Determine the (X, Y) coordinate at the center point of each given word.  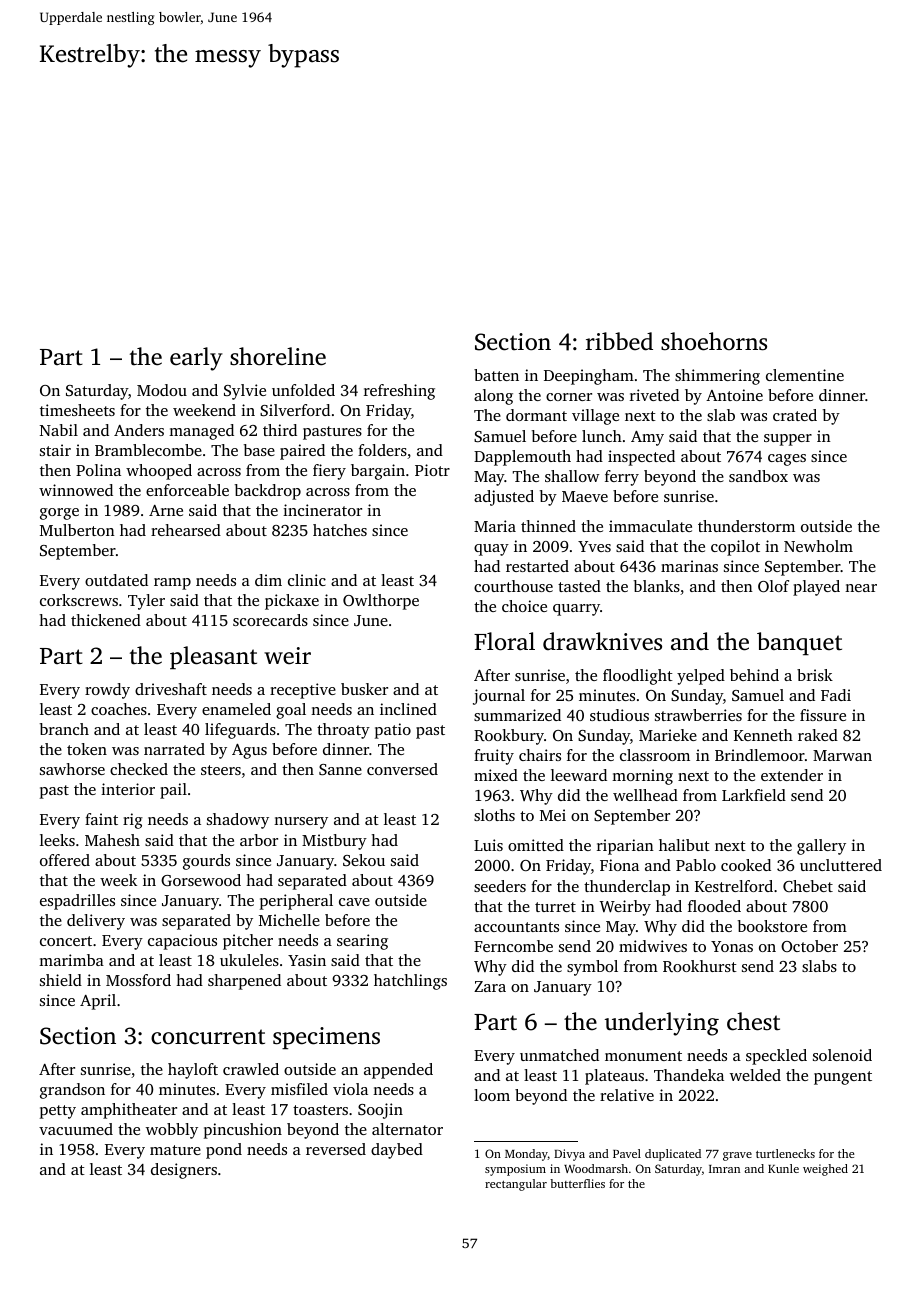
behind (754, 675)
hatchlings (410, 982)
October (809, 946)
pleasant (213, 657)
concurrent (208, 1037)
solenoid (842, 1055)
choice (524, 606)
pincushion (243, 1131)
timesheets (77, 410)
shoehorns (714, 341)
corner (569, 397)
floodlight (638, 677)
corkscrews (79, 600)
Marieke (668, 735)
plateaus (614, 1077)
